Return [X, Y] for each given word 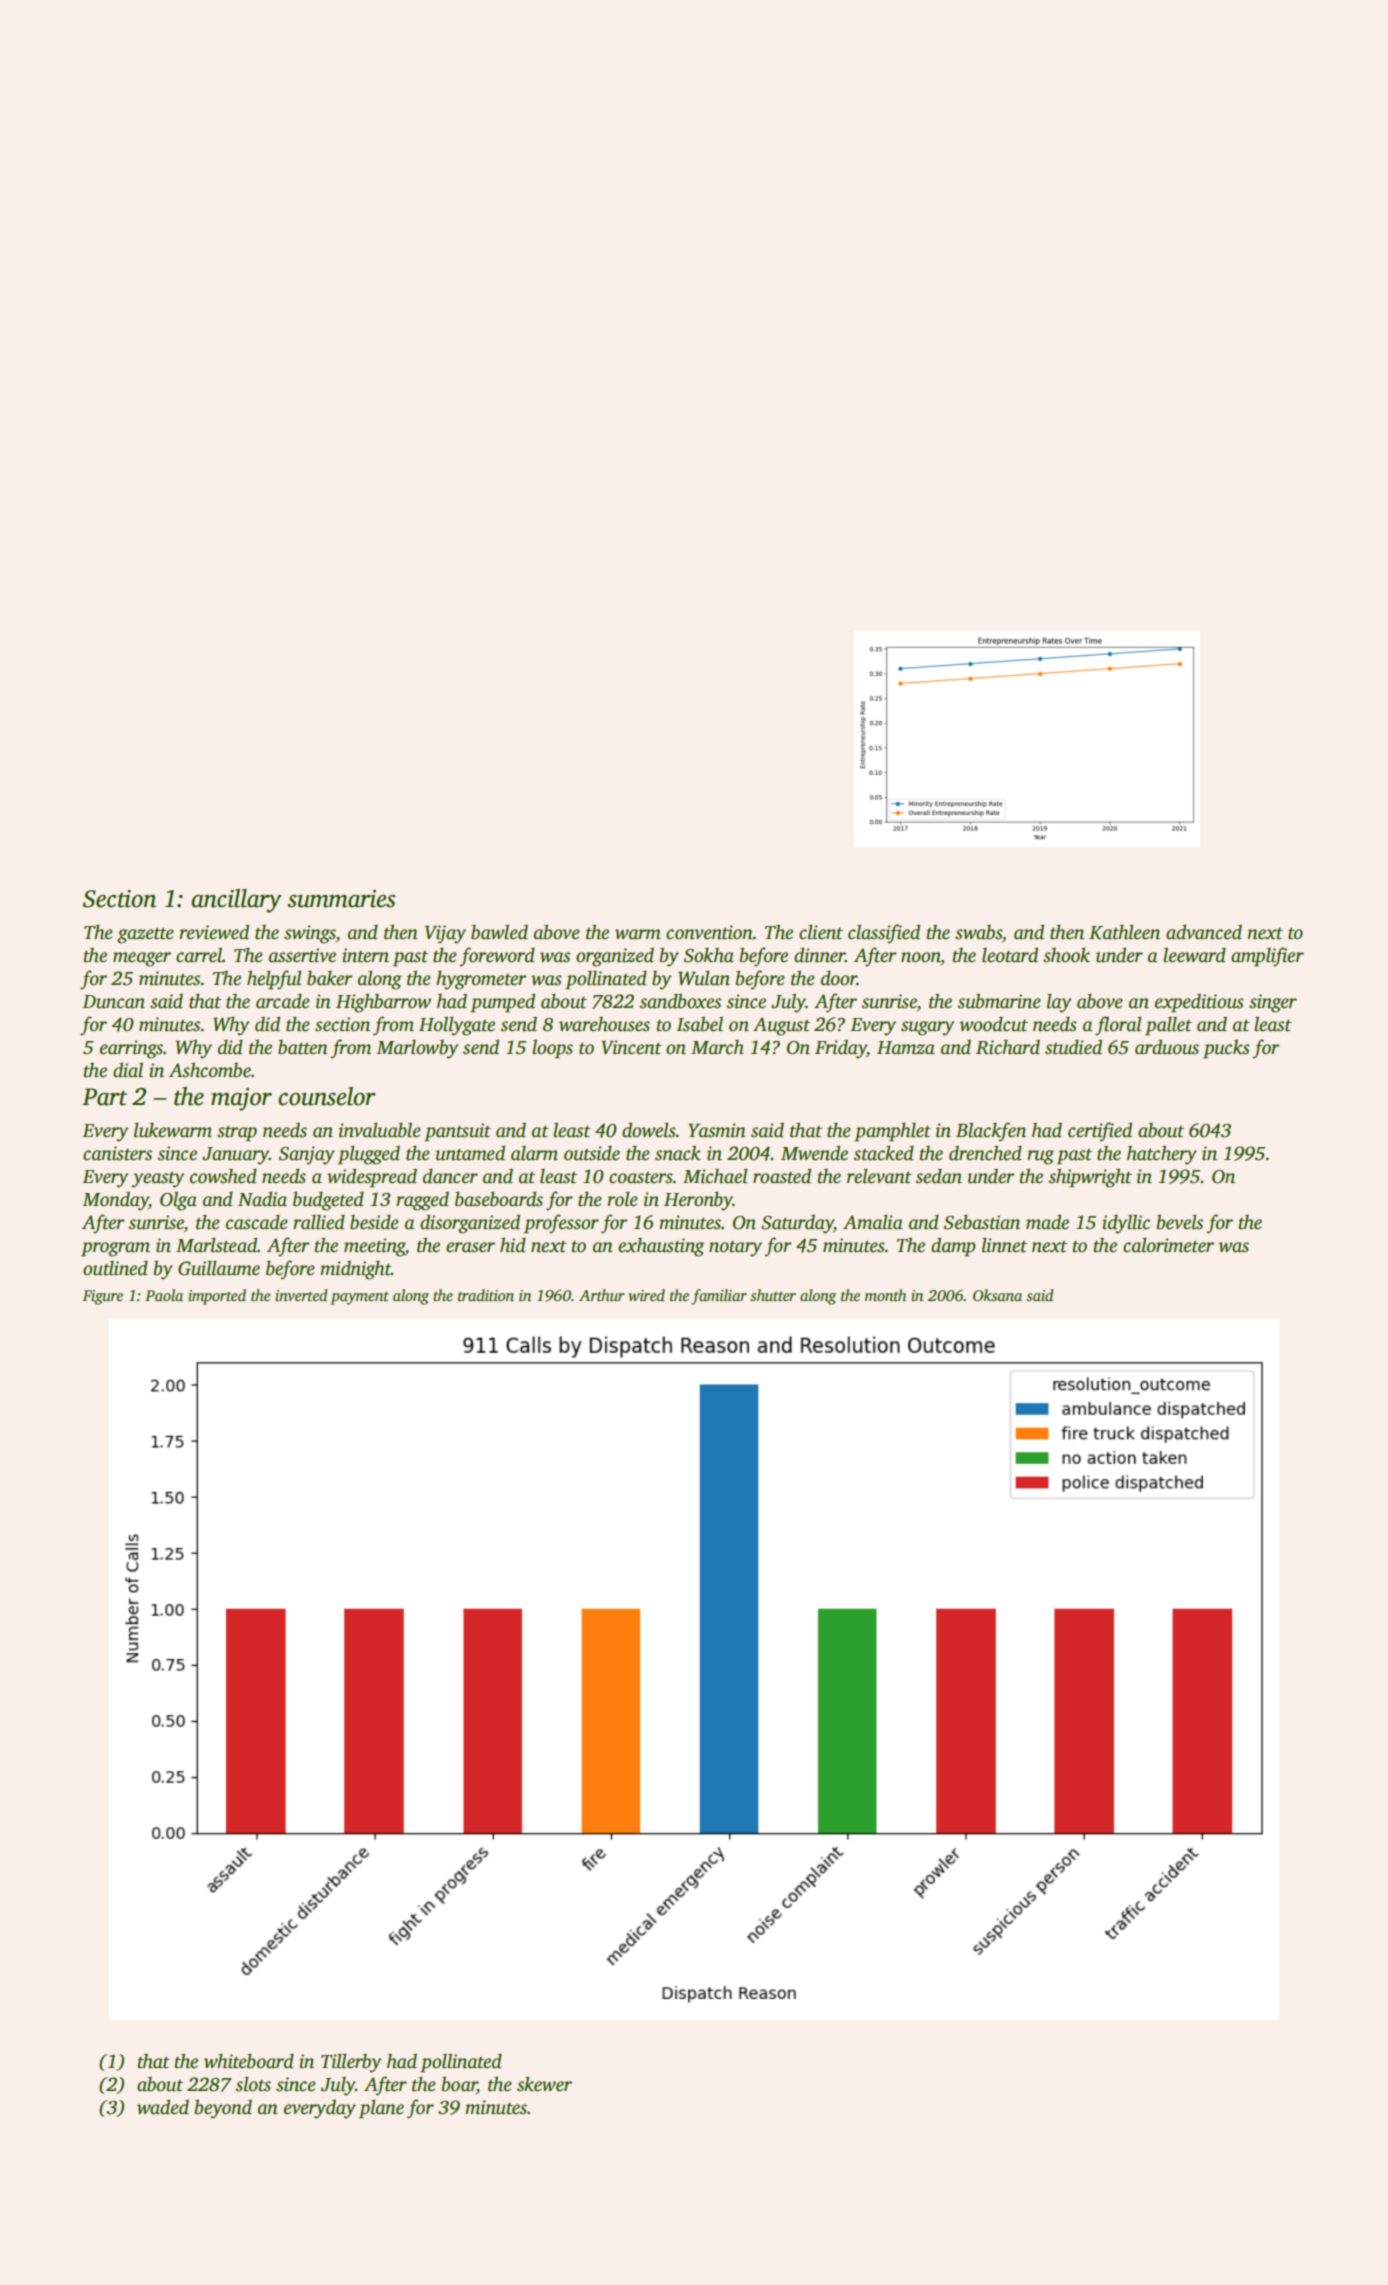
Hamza [906, 1048]
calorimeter [1168, 1245]
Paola [164, 1295]
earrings [131, 1049]
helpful [274, 980]
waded [163, 2107]
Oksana [997, 1295]
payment [359, 1298]
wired [646, 1295]
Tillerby [351, 2063]
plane [381, 2109]
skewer [544, 2084]
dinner [819, 955]
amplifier [1267, 957]
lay [1059, 1003]
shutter [773, 1295]
